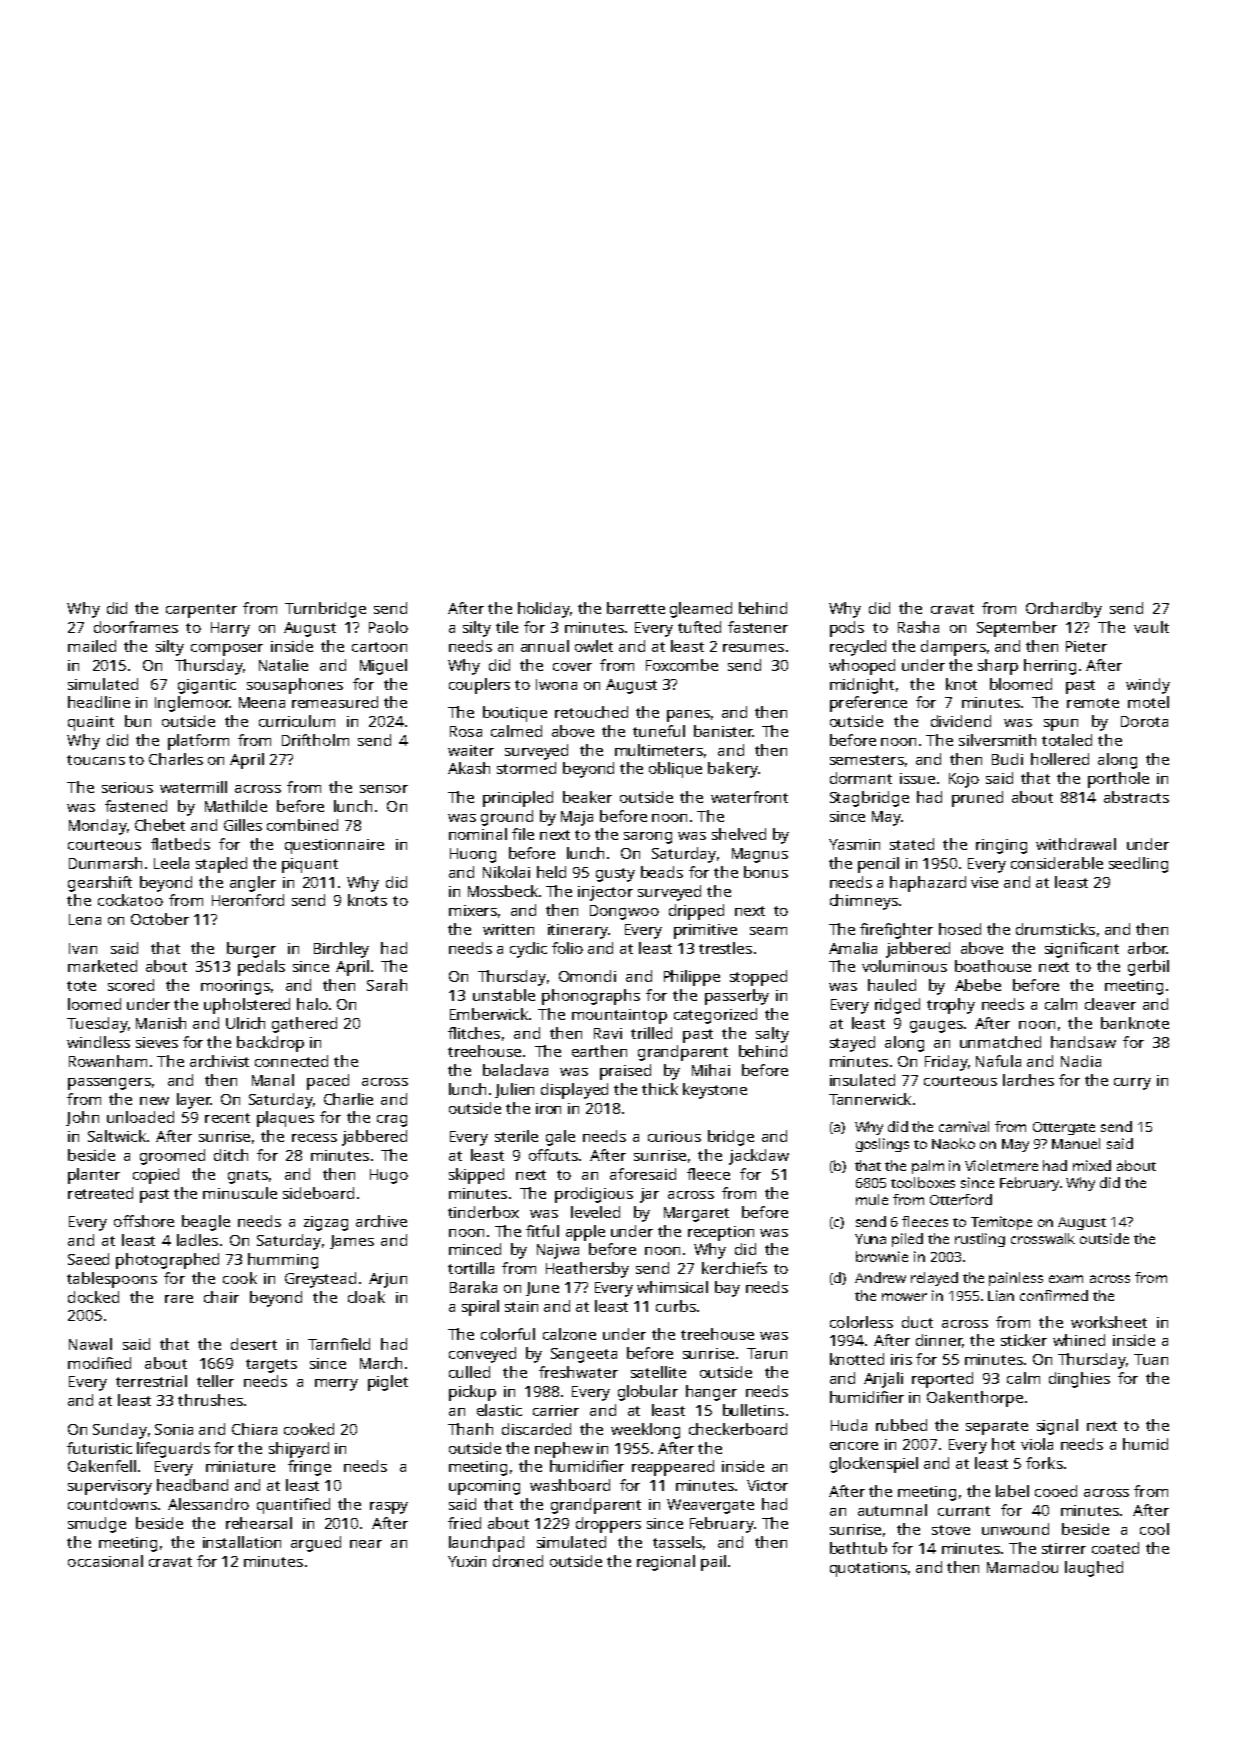 This screenshot has height=1750, width=1237. I want to click on watermill, so click(193, 787).
